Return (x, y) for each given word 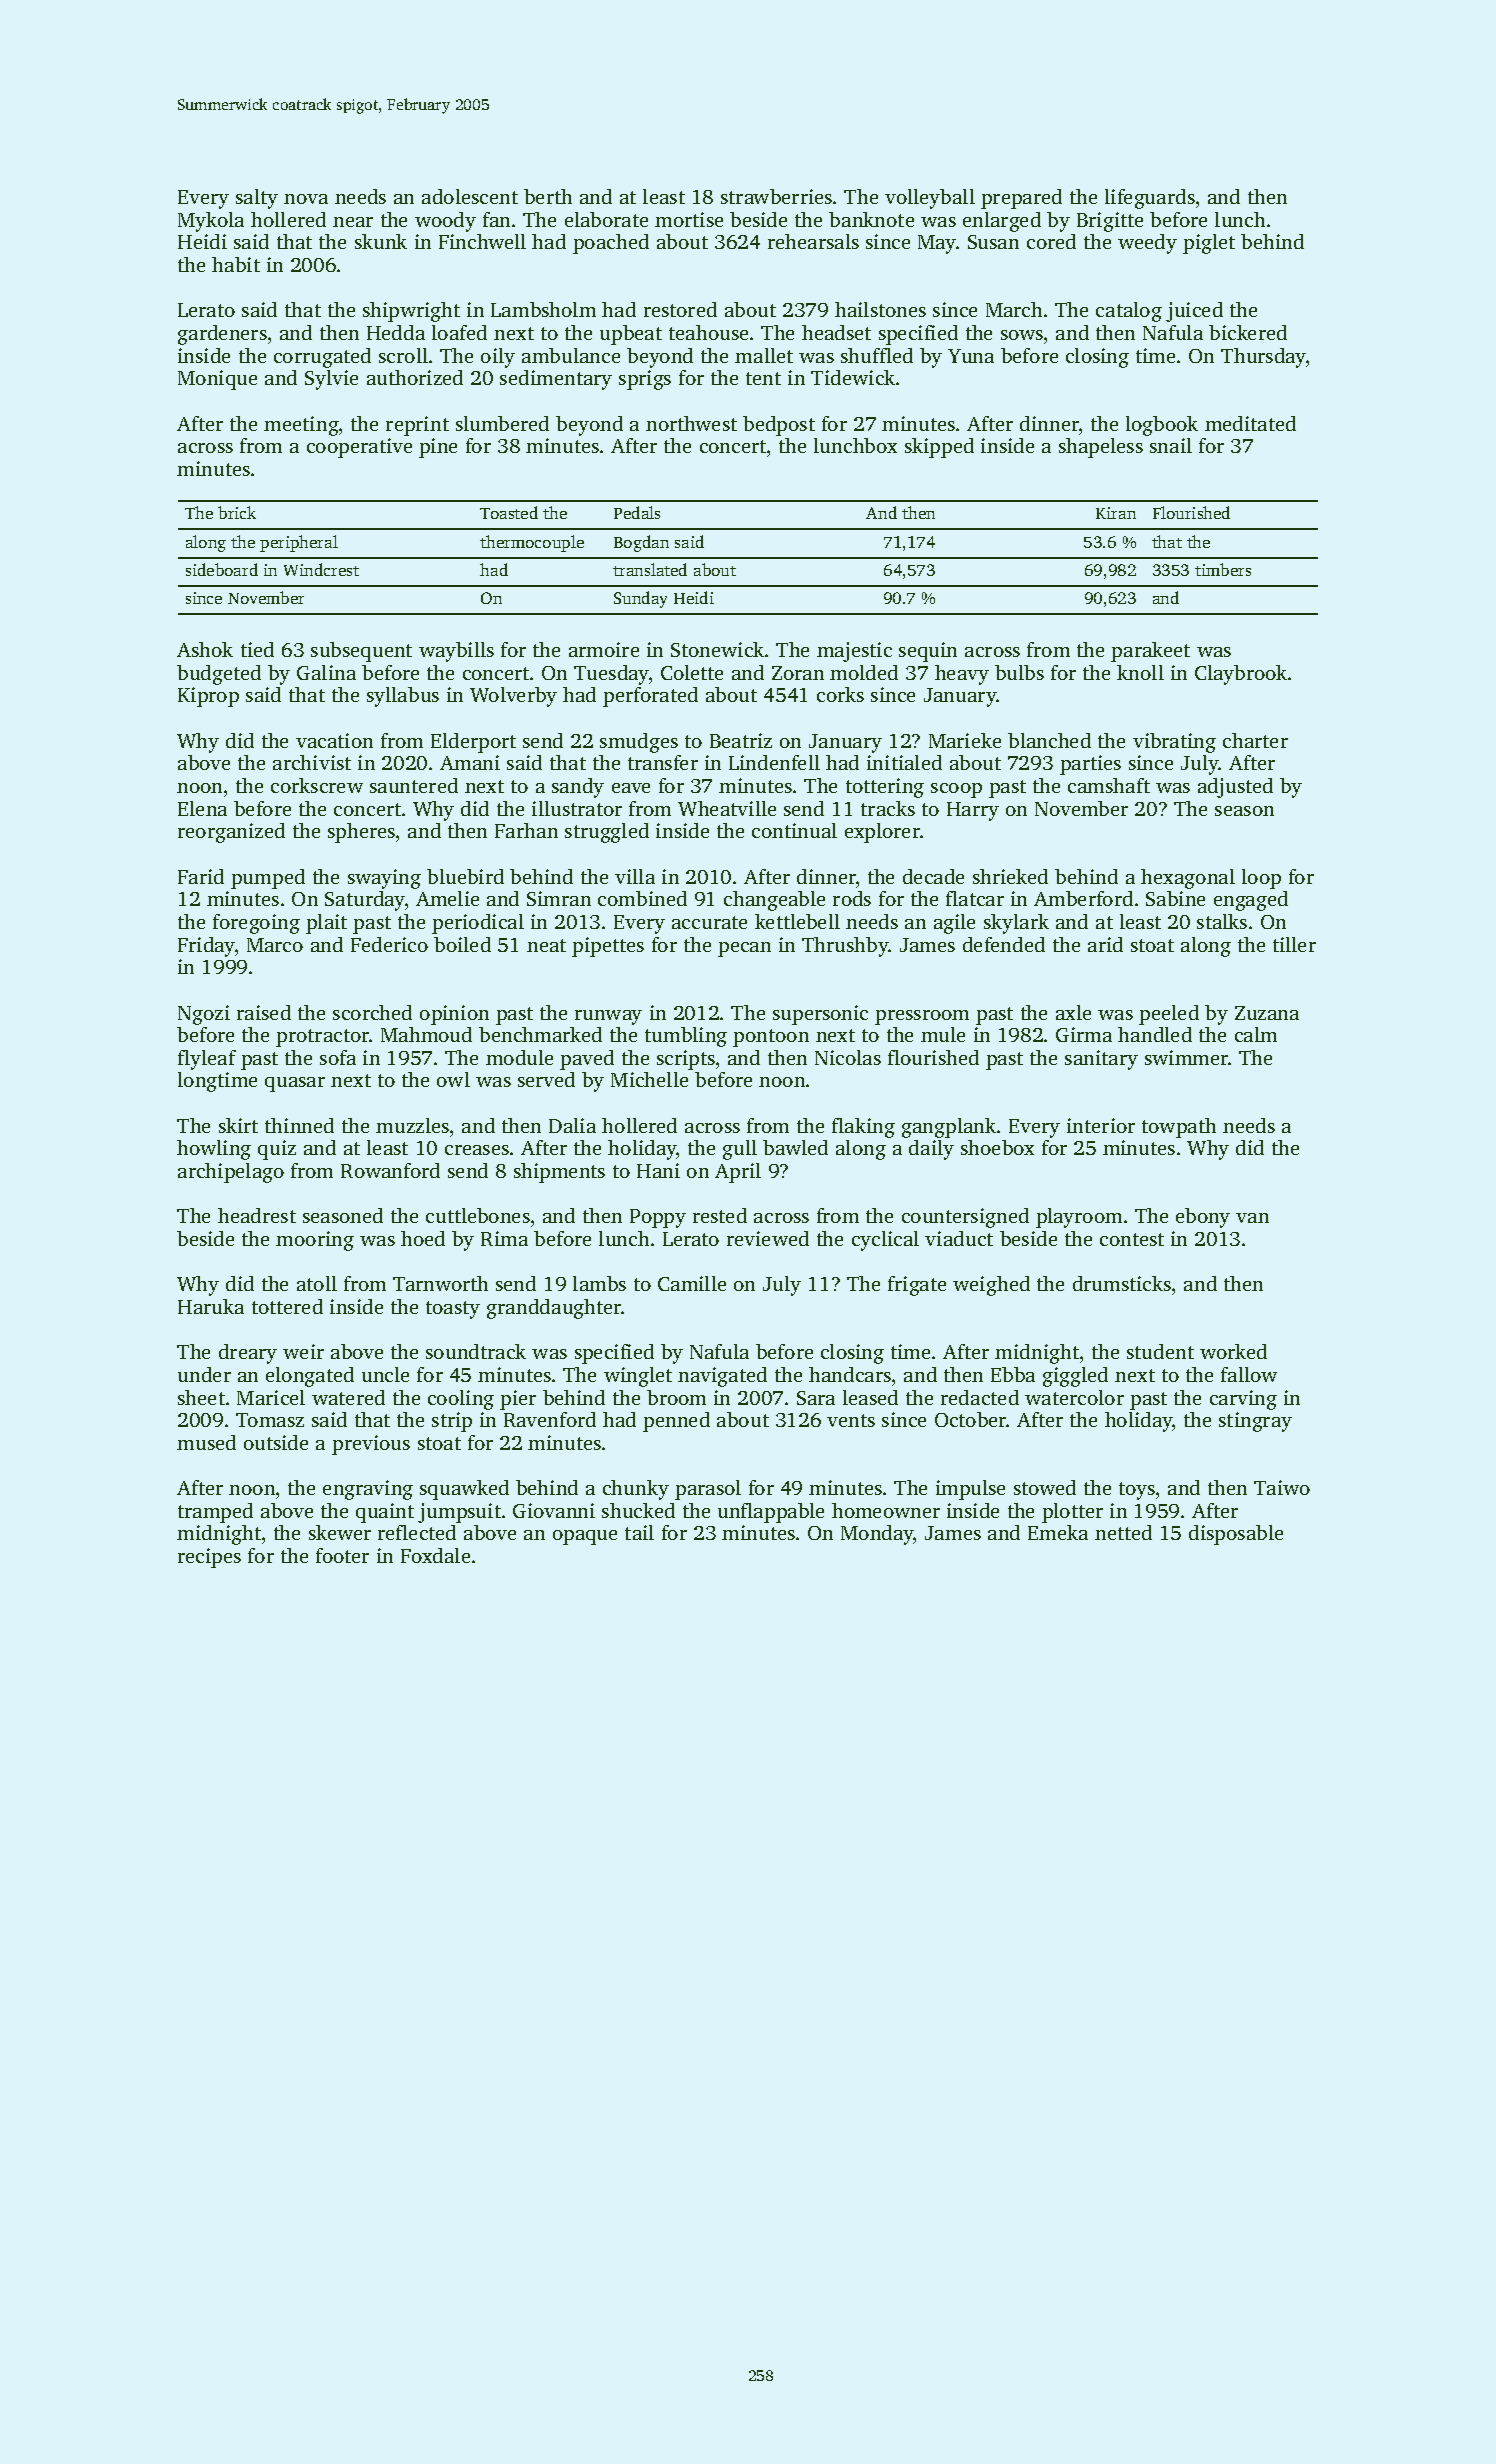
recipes (209, 1558)
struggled (607, 833)
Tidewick (853, 377)
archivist (312, 762)
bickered (1248, 332)
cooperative (359, 448)
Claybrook (1241, 675)
